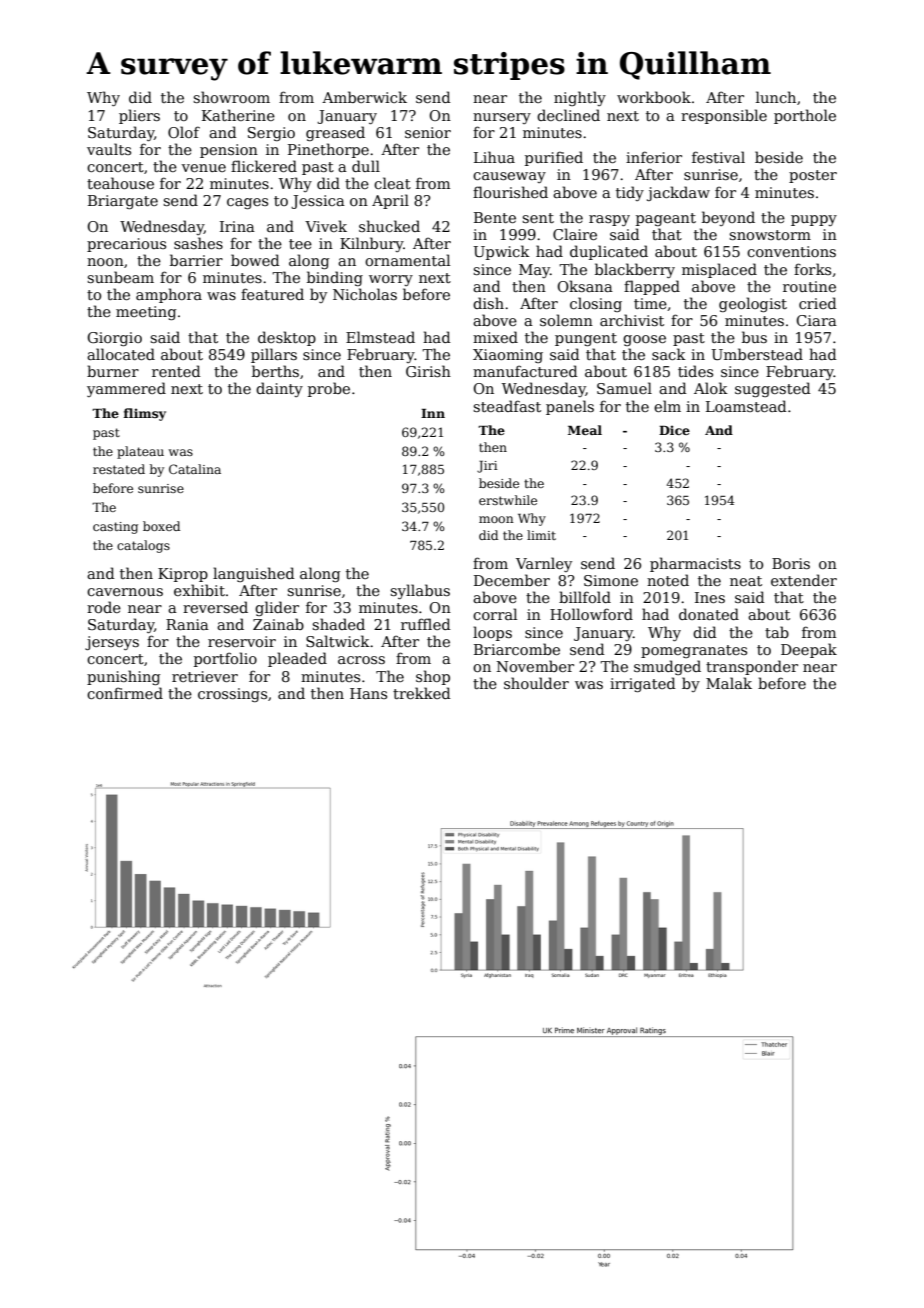 Image resolution: width=924 pixels, height=1308 pixels. I want to click on Rania, so click(187, 624).
